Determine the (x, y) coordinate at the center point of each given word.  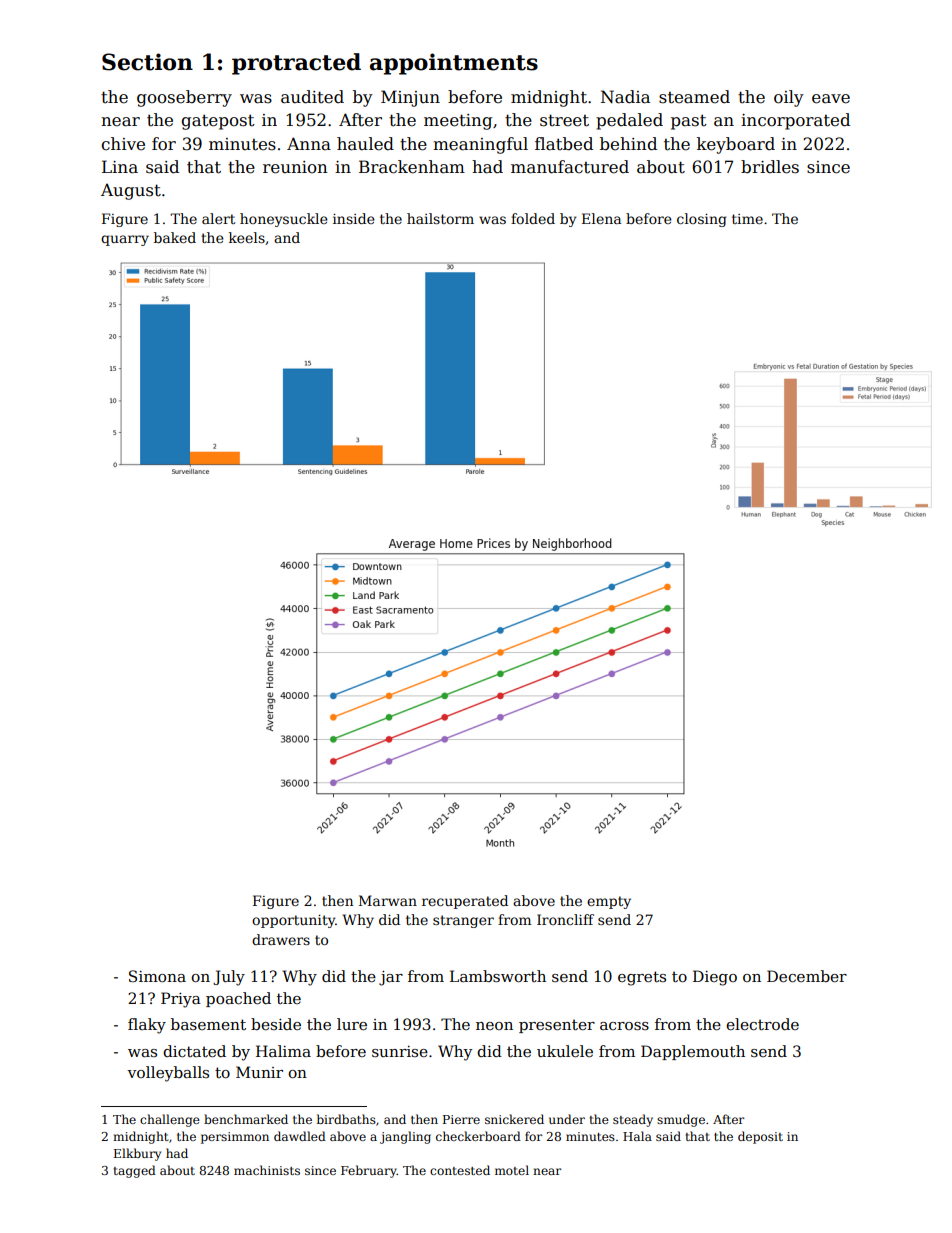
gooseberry (184, 98)
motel (512, 1170)
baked (175, 237)
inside (354, 218)
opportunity (293, 921)
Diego (715, 978)
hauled (365, 144)
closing (702, 220)
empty (609, 902)
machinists (267, 1170)
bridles (770, 167)
